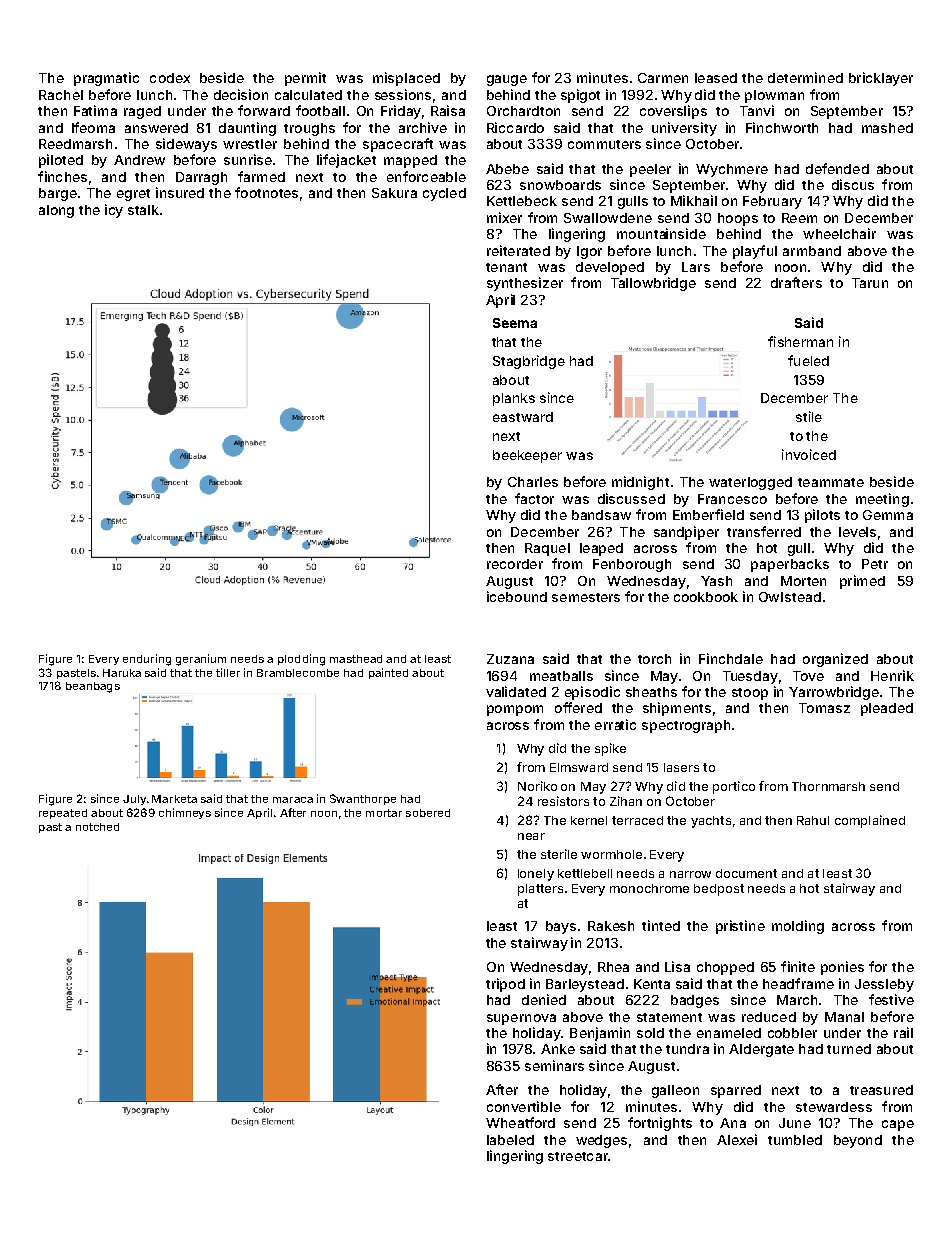 This page has width=952, height=1233. What do you see at coordinates (805, 77) in the page?
I see `determined` at bounding box center [805, 77].
